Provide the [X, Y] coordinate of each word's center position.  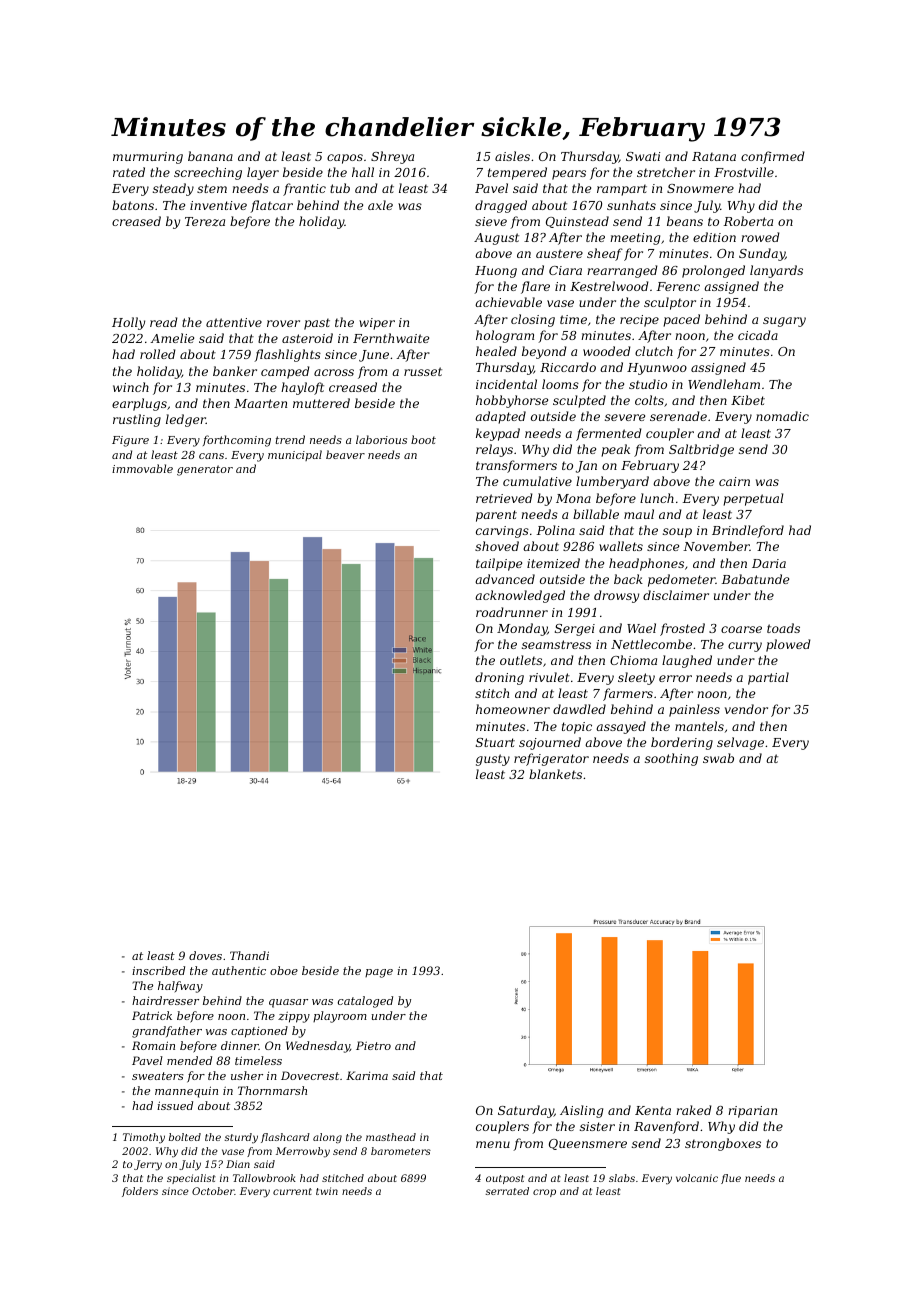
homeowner [513, 709]
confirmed [773, 157]
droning [499, 678]
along [327, 1138]
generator [205, 470]
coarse [741, 629]
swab [718, 758]
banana [210, 156]
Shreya [392, 157]
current [292, 1191]
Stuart [495, 742]
